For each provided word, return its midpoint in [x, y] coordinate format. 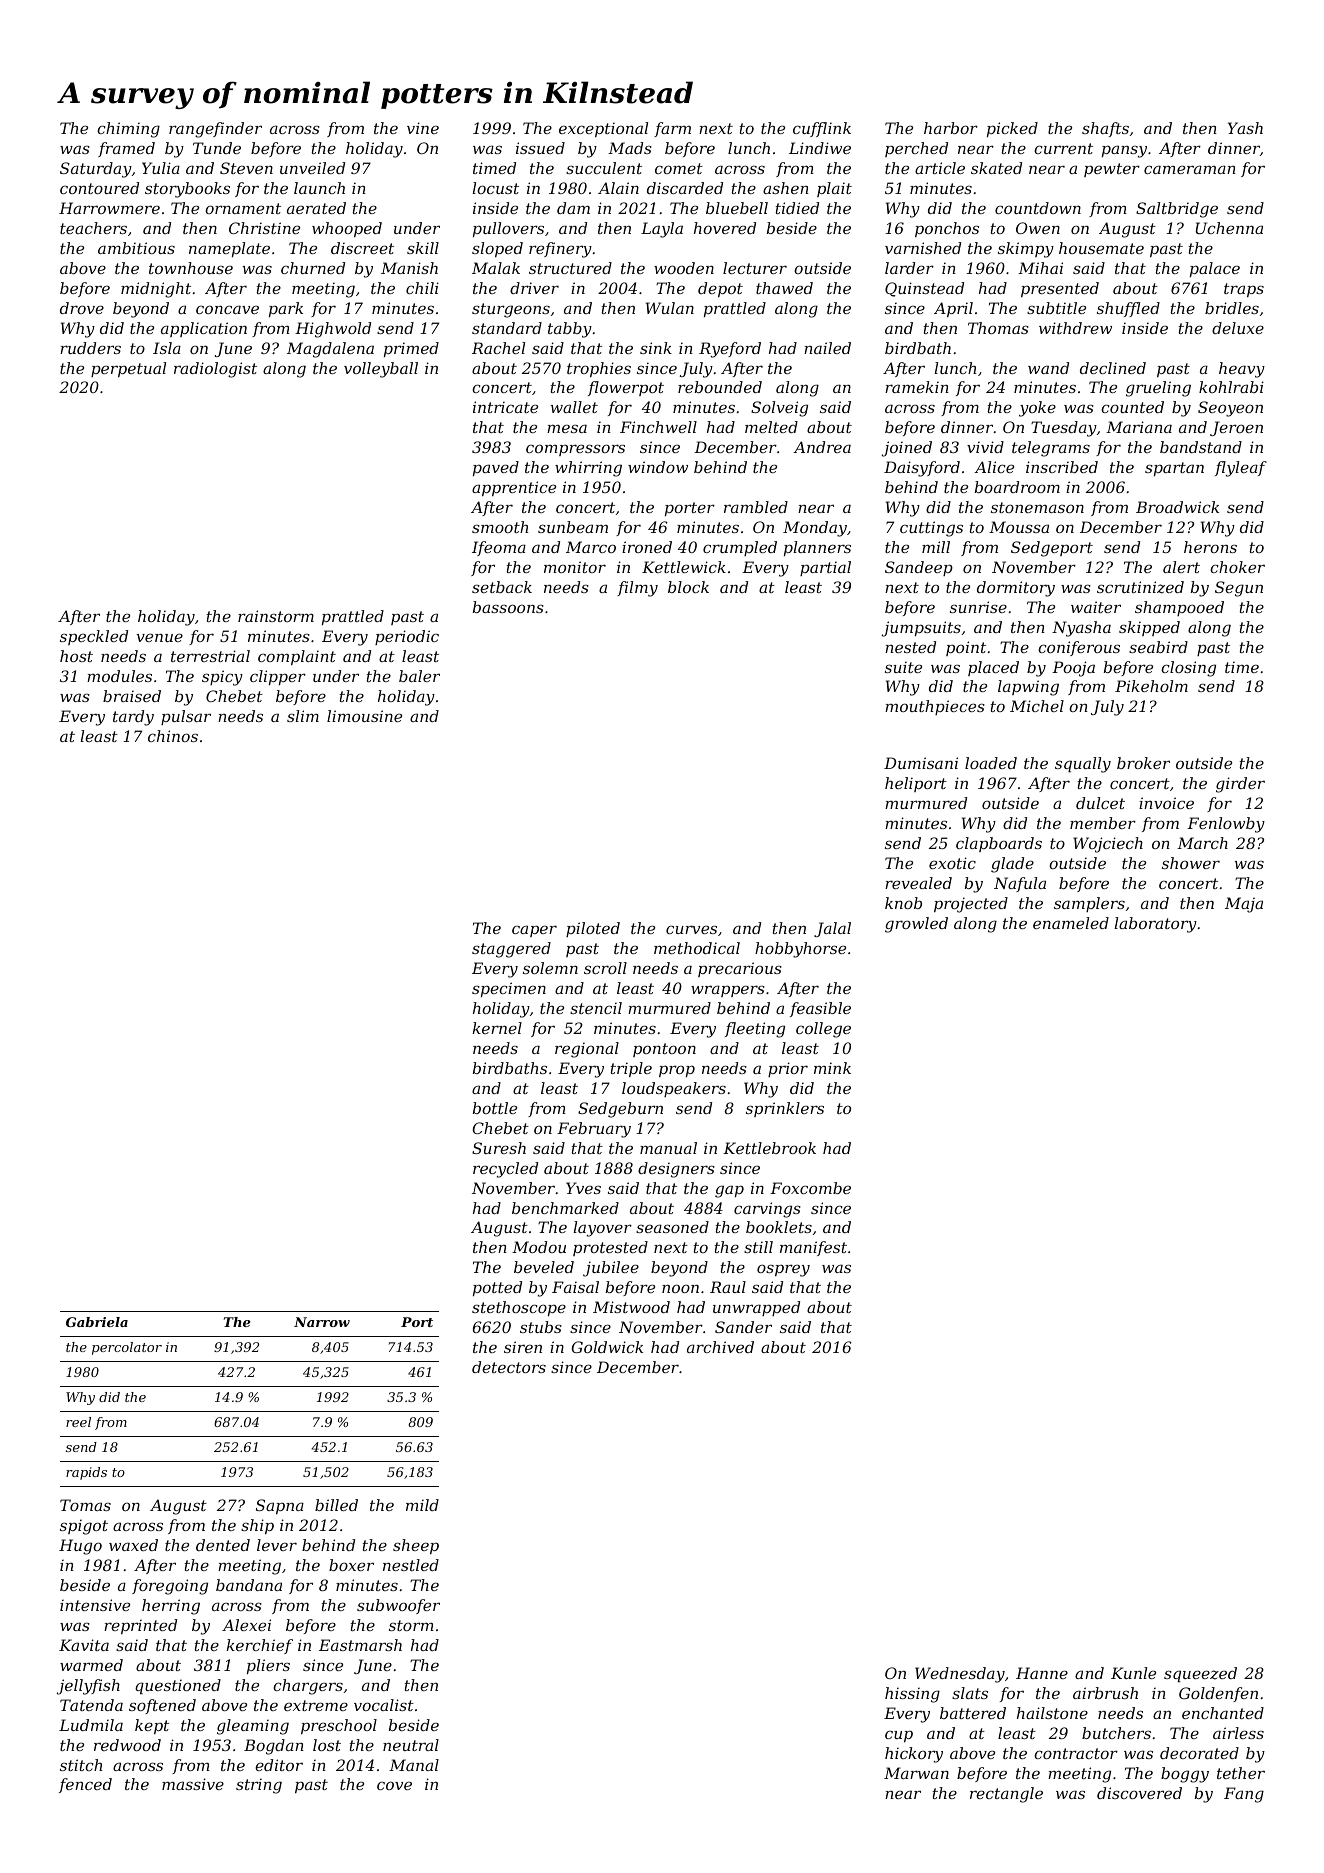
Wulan [670, 308]
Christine [264, 228]
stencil [596, 1008]
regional [587, 1050]
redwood [127, 1745]
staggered [511, 950]
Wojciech [1108, 845]
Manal [414, 1765]
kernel [497, 1028]
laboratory [1156, 925]
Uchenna [1229, 228]
